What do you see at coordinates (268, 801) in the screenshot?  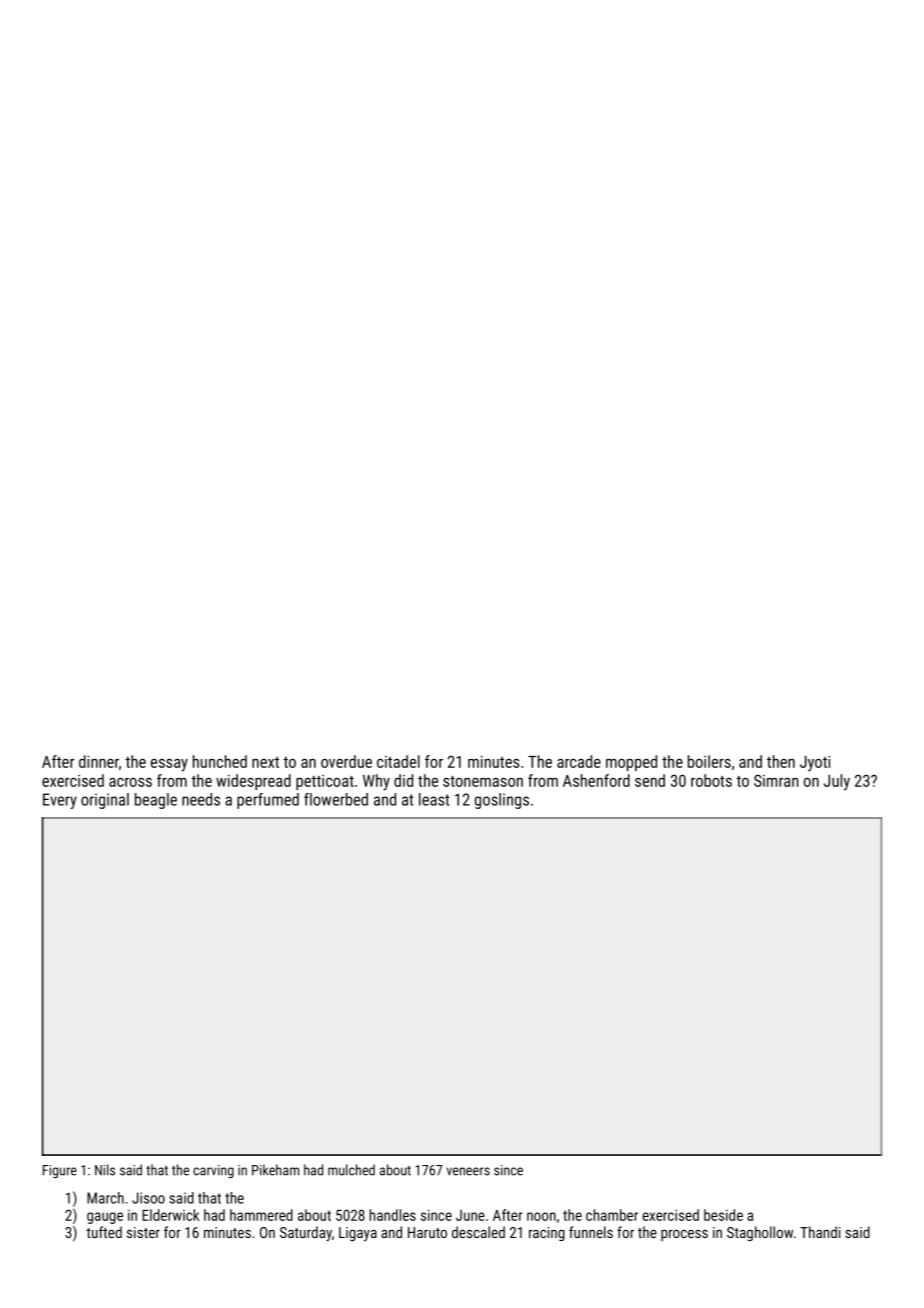 I see `perfumed` at bounding box center [268, 801].
